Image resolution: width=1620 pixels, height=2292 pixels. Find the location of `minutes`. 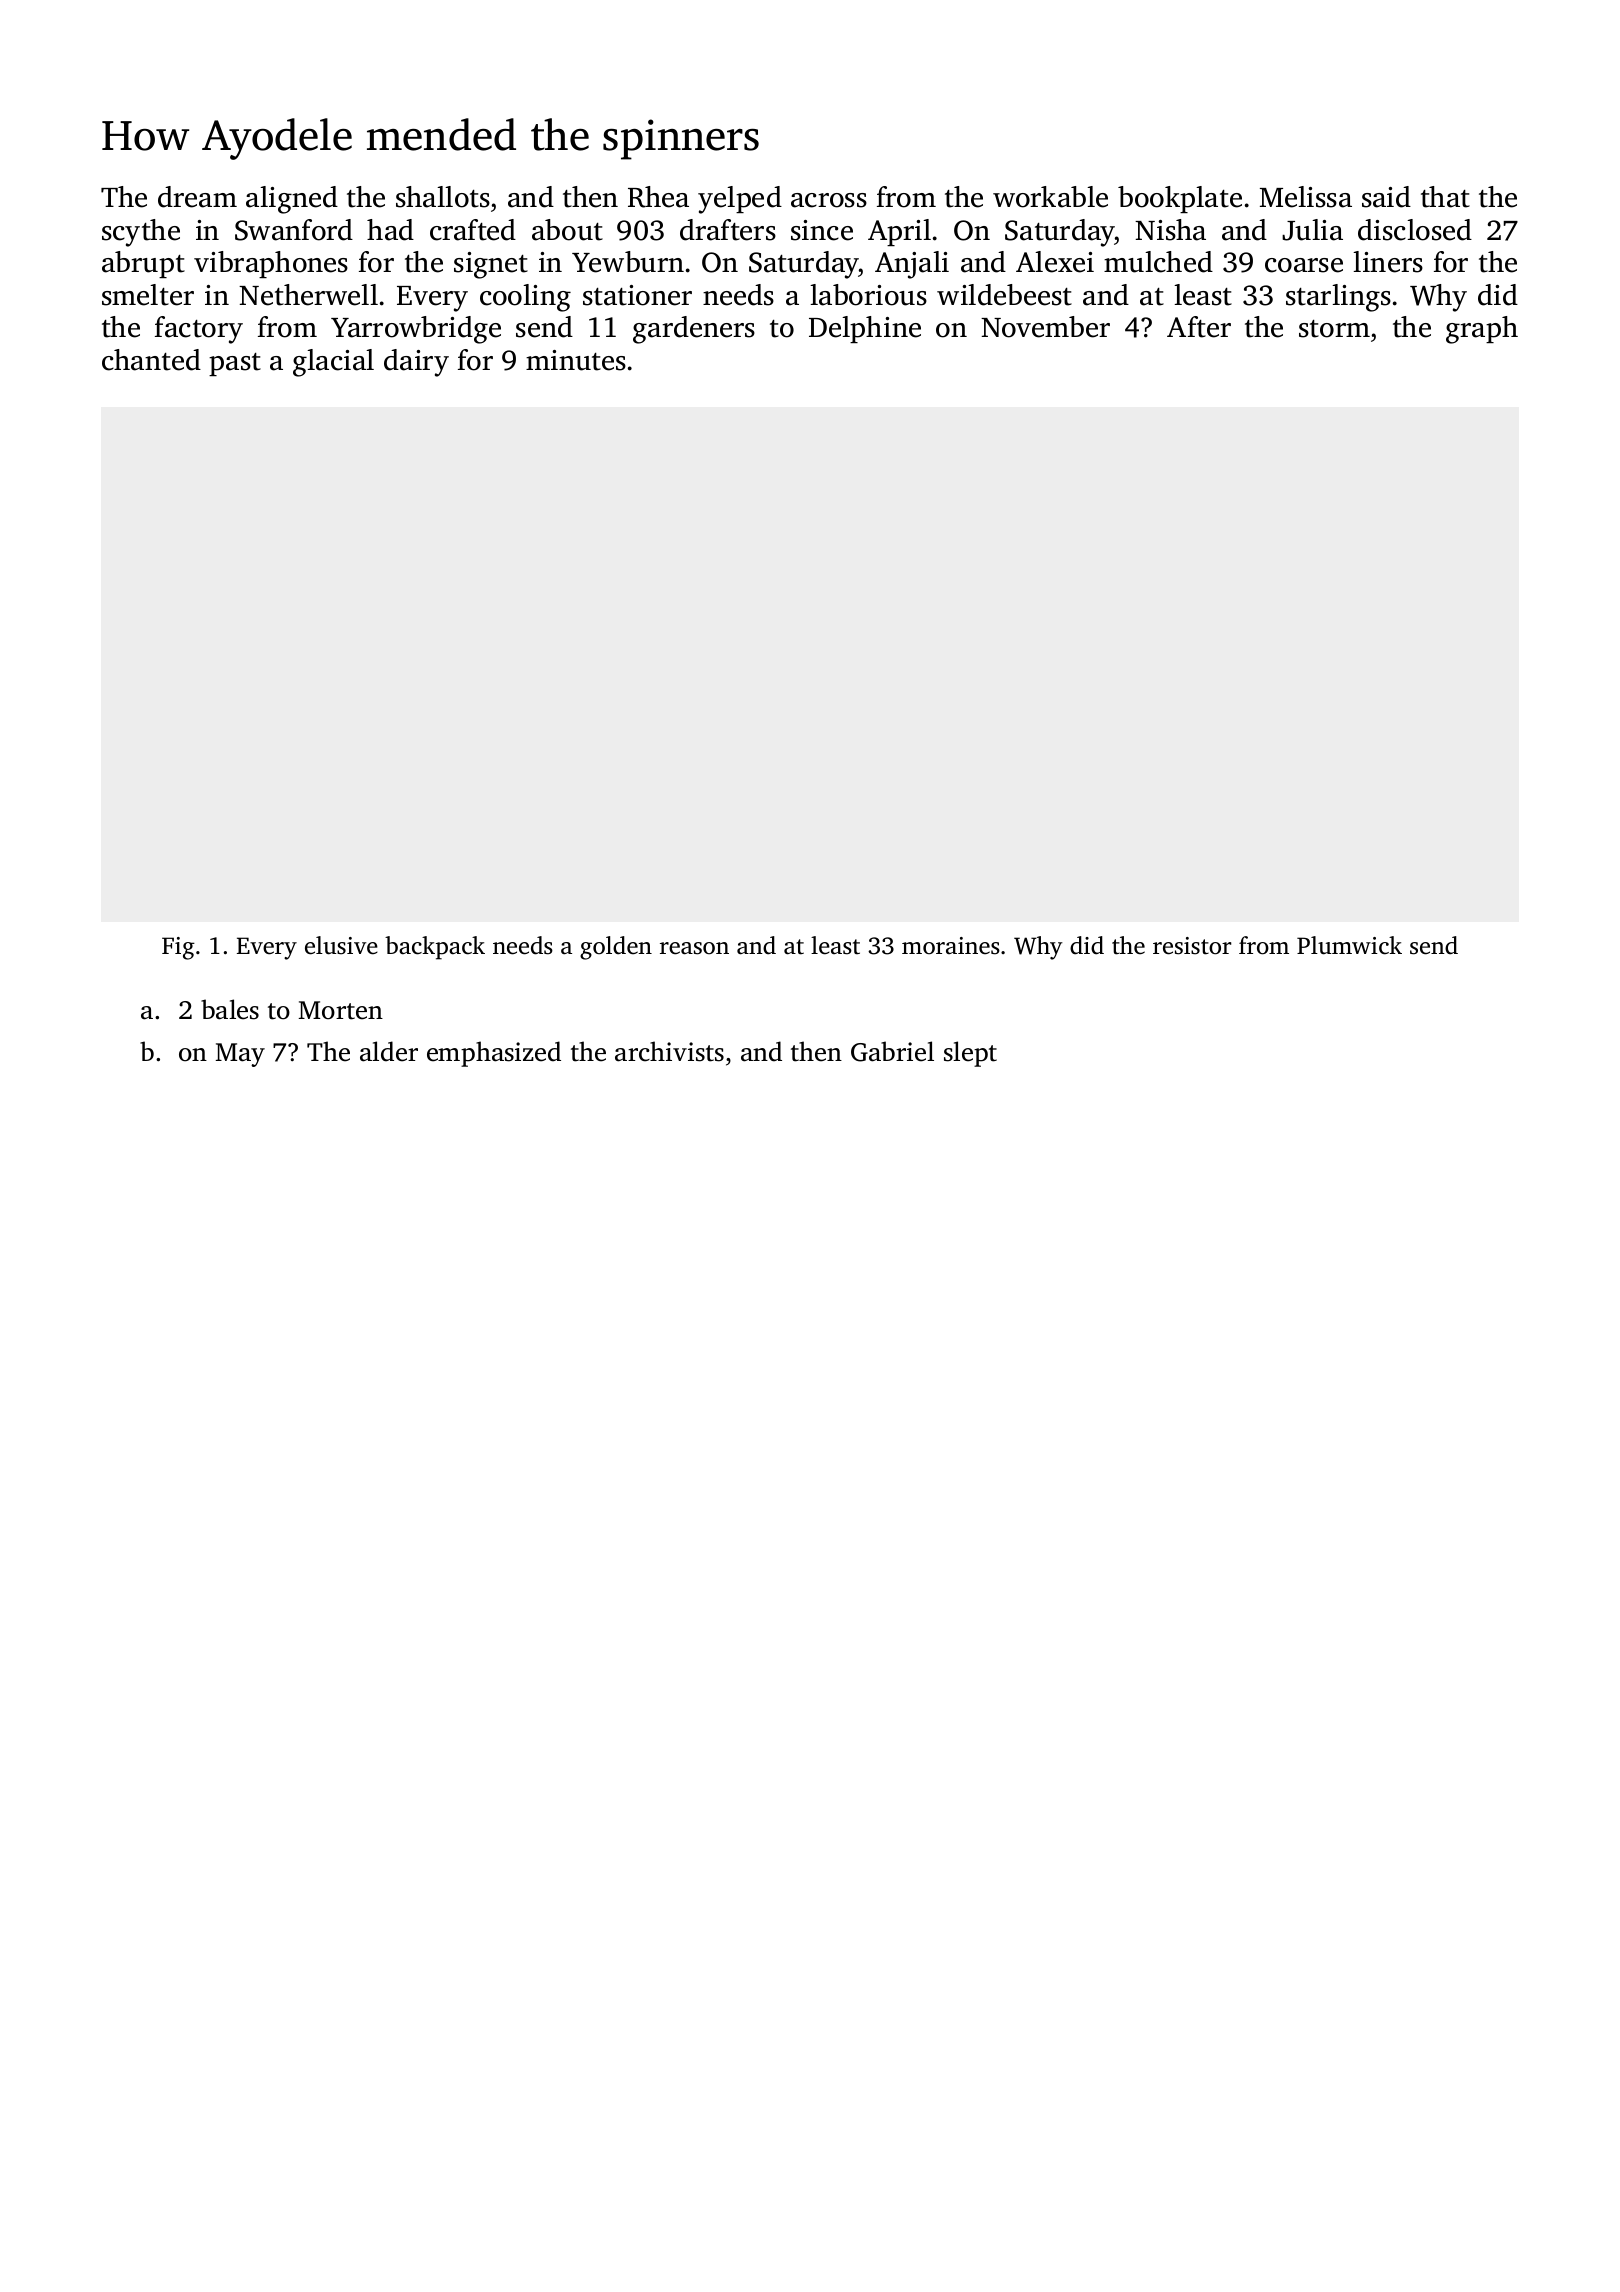

minutes is located at coordinates (576, 360).
